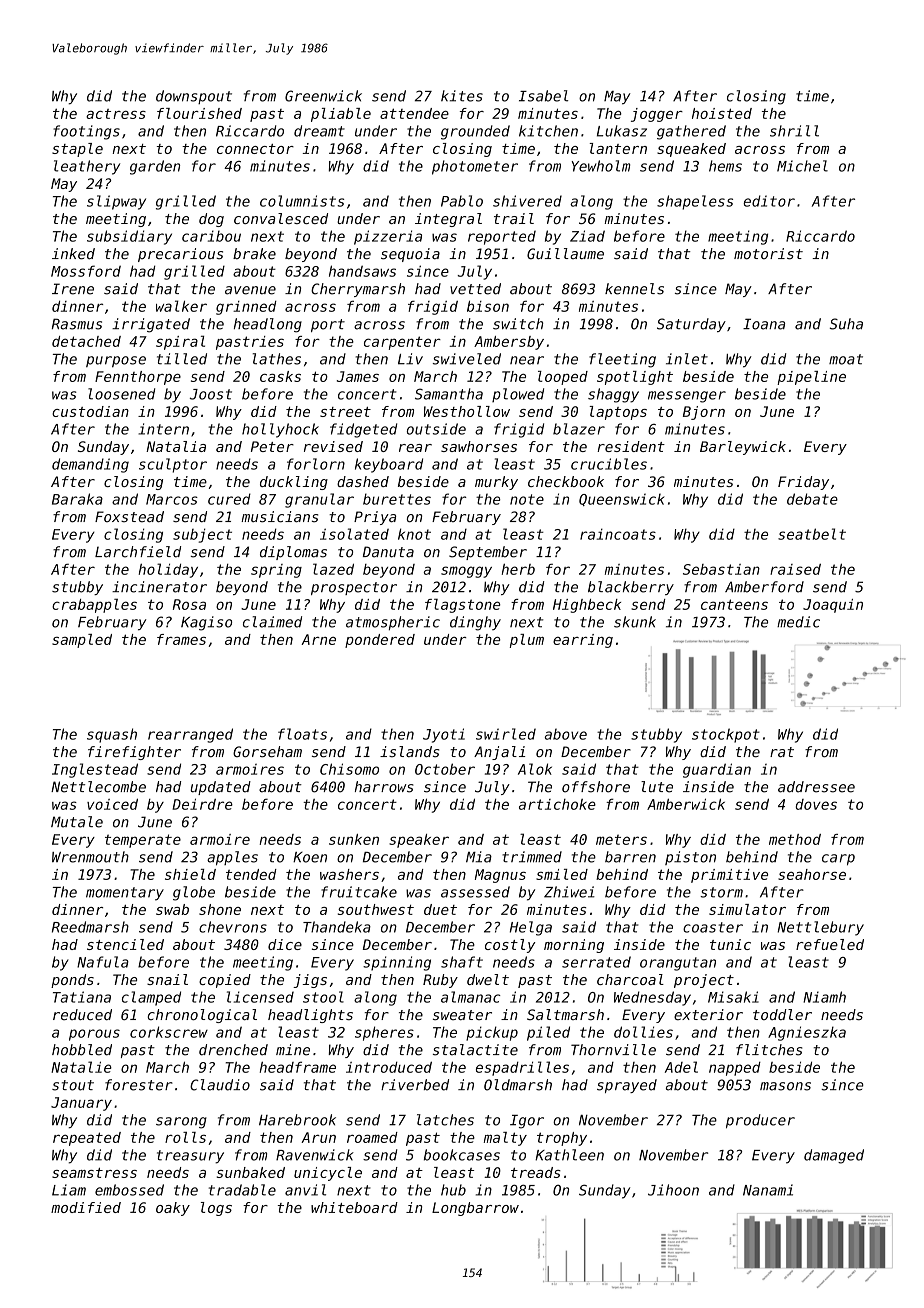  I want to click on Ziad, so click(587, 236).
